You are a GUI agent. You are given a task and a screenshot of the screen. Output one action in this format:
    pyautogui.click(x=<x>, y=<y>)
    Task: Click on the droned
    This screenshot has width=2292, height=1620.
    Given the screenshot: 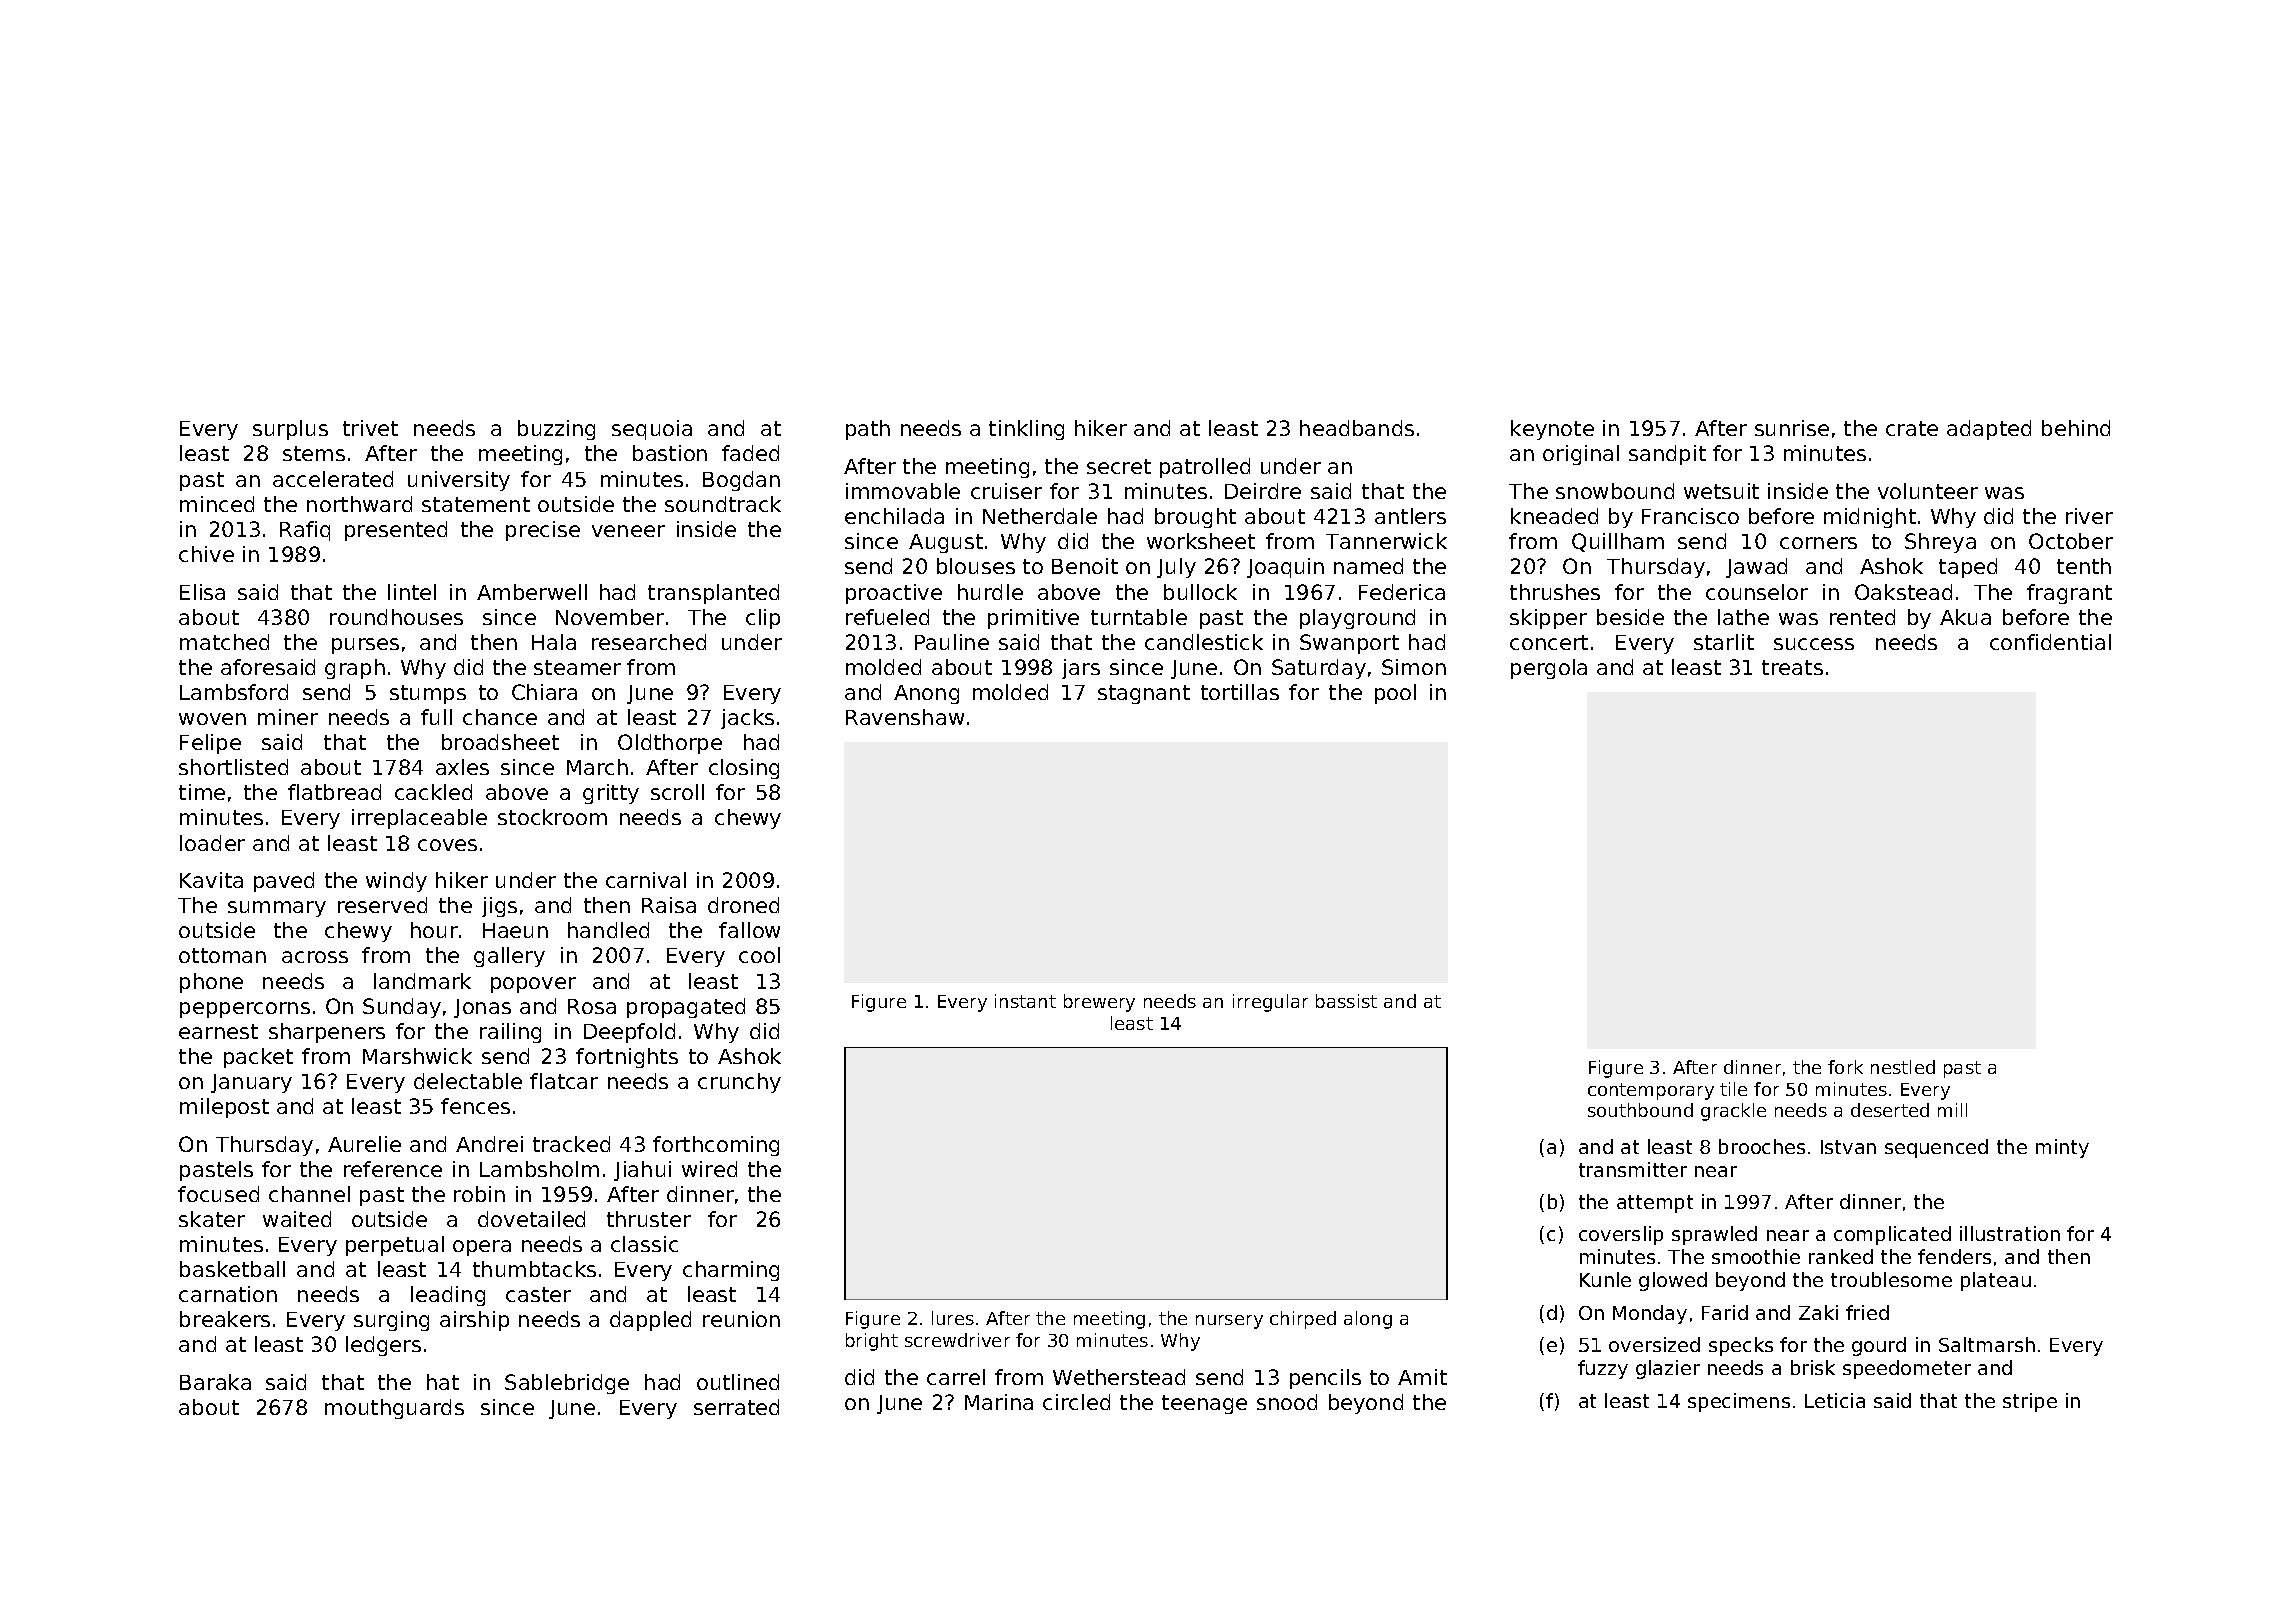 What is the action you would take?
    pyautogui.click(x=743, y=905)
